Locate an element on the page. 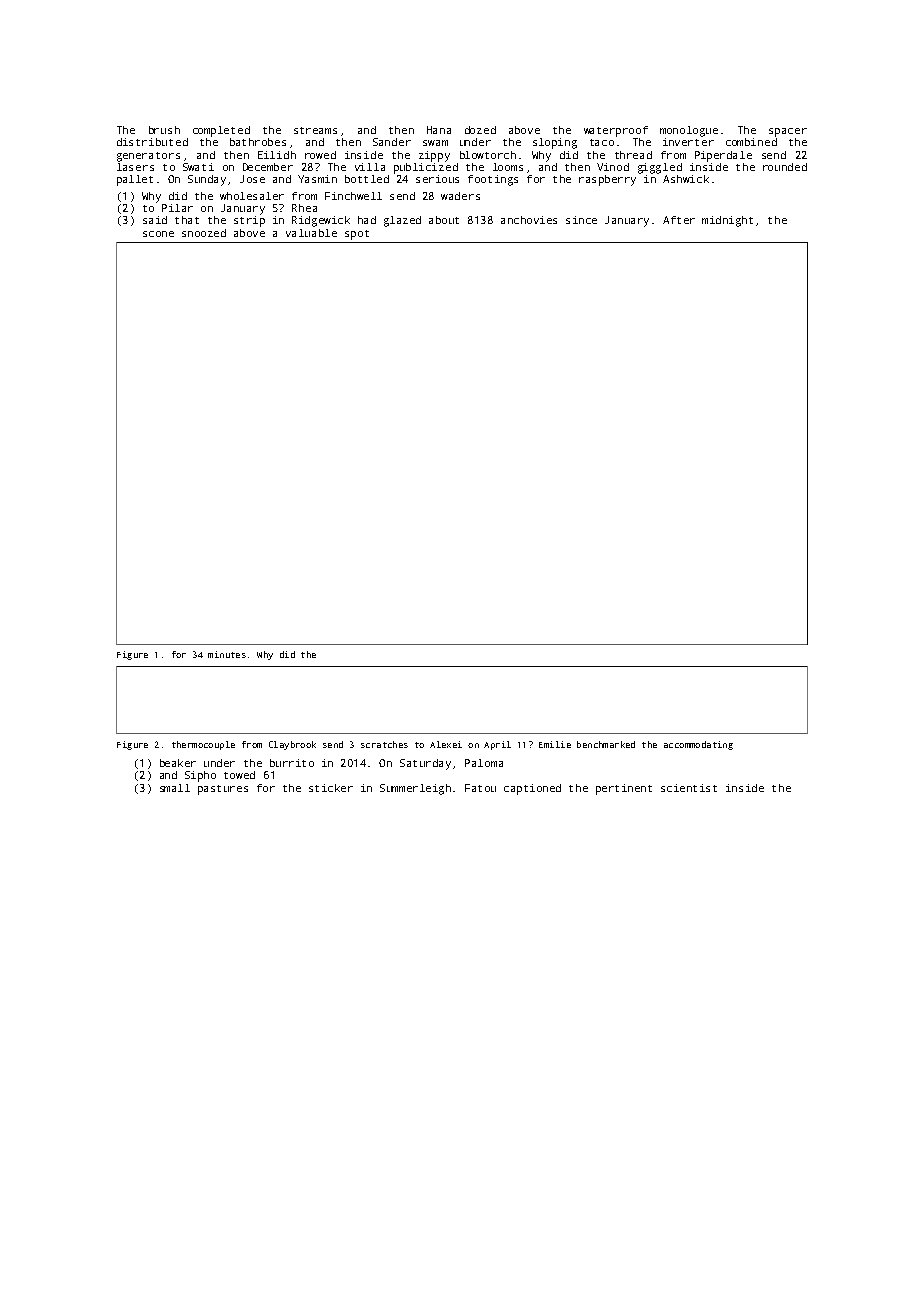  Saturday is located at coordinates (425, 764).
